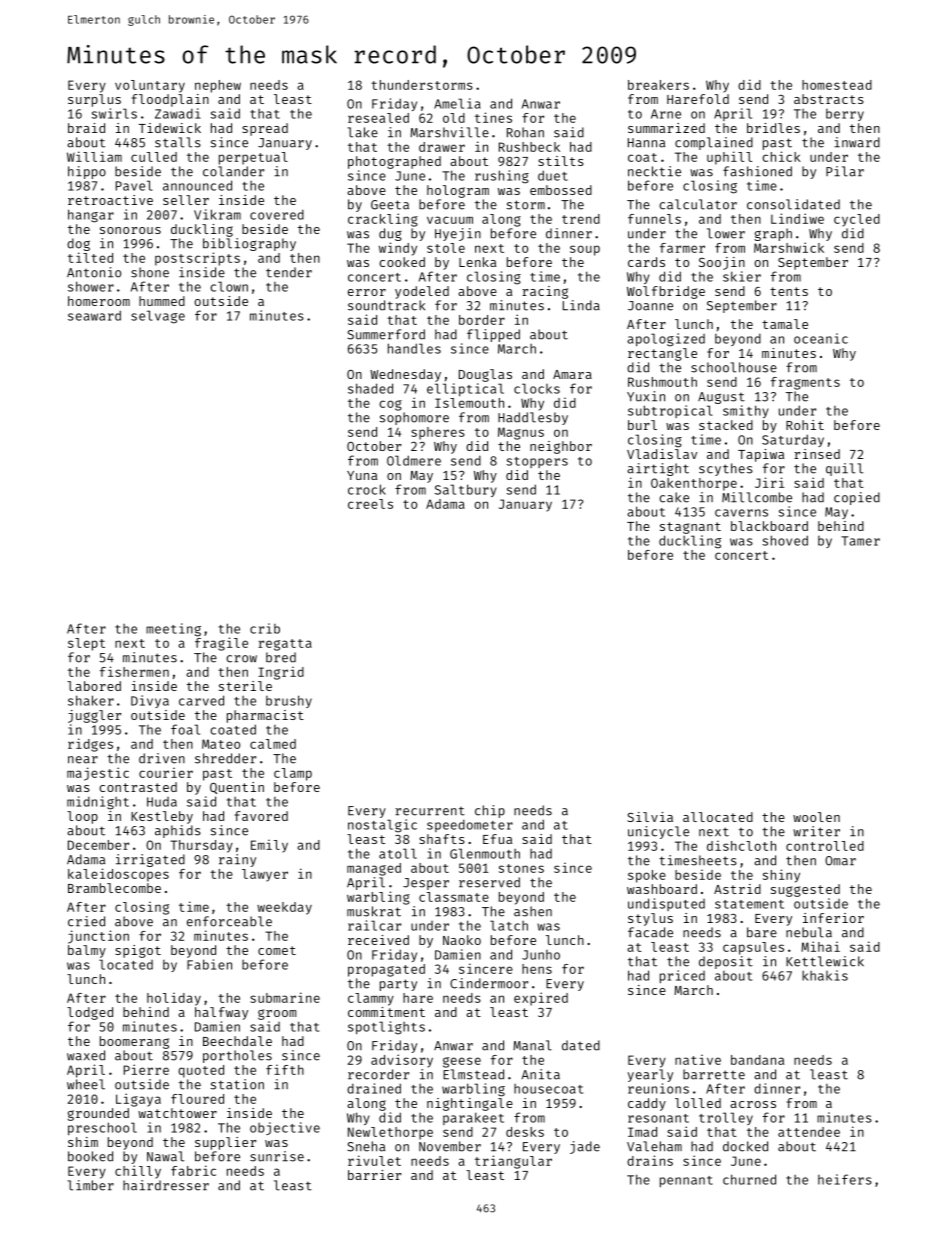 The image size is (952, 1233). Describe the element at coordinates (273, 744) in the page. I see `calmed` at that location.
